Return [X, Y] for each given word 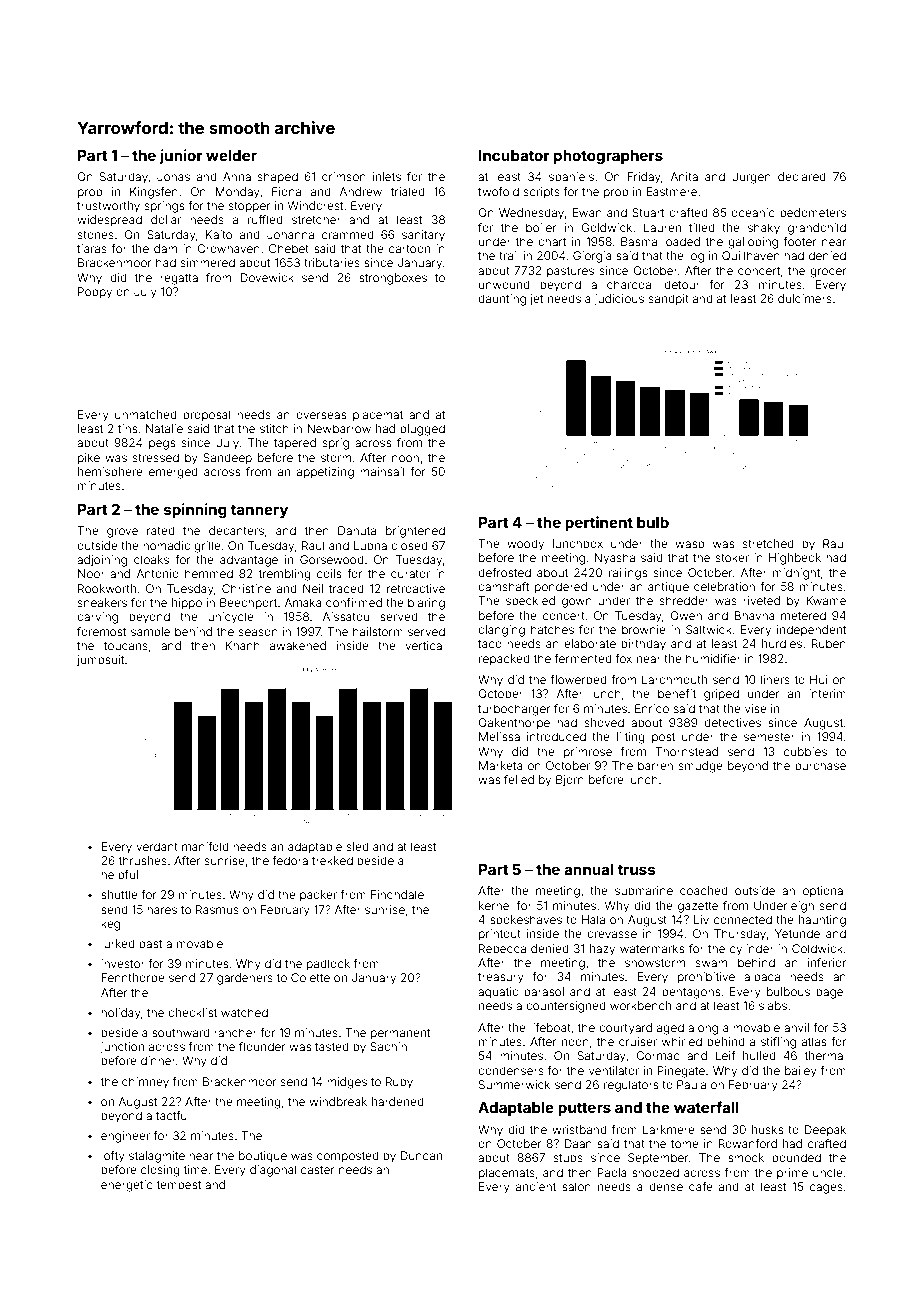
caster [318, 1170]
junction [122, 1048]
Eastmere [671, 191]
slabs [773, 1005]
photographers [608, 157]
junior [181, 156]
